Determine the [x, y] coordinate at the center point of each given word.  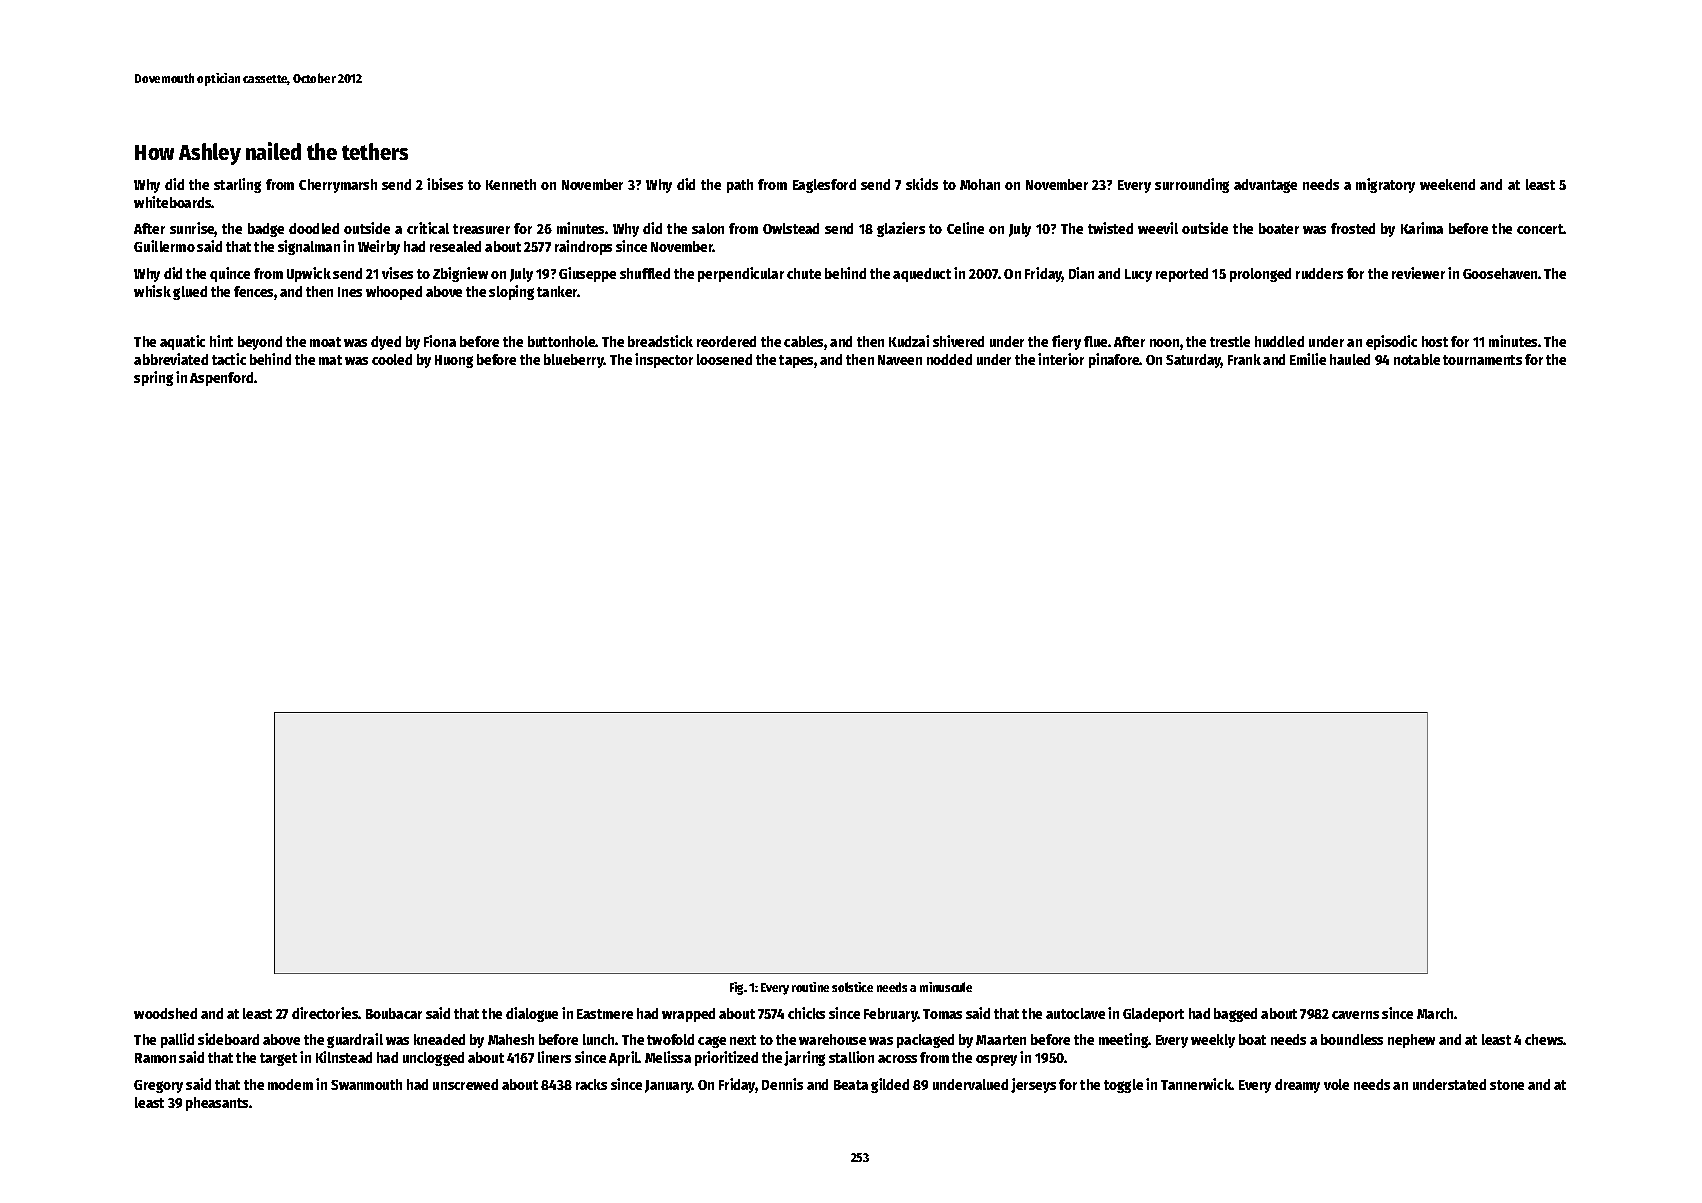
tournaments [1482, 360]
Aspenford [221, 379]
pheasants [217, 1104]
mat [330, 360]
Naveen [900, 360]
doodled [314, 228]
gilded [890, 1085]
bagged [1235, 1015]
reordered [726, 341]
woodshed [165, 1013]
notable [1417, 359]
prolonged [1260, 275]
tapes [796, 361]
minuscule [946, 987]
